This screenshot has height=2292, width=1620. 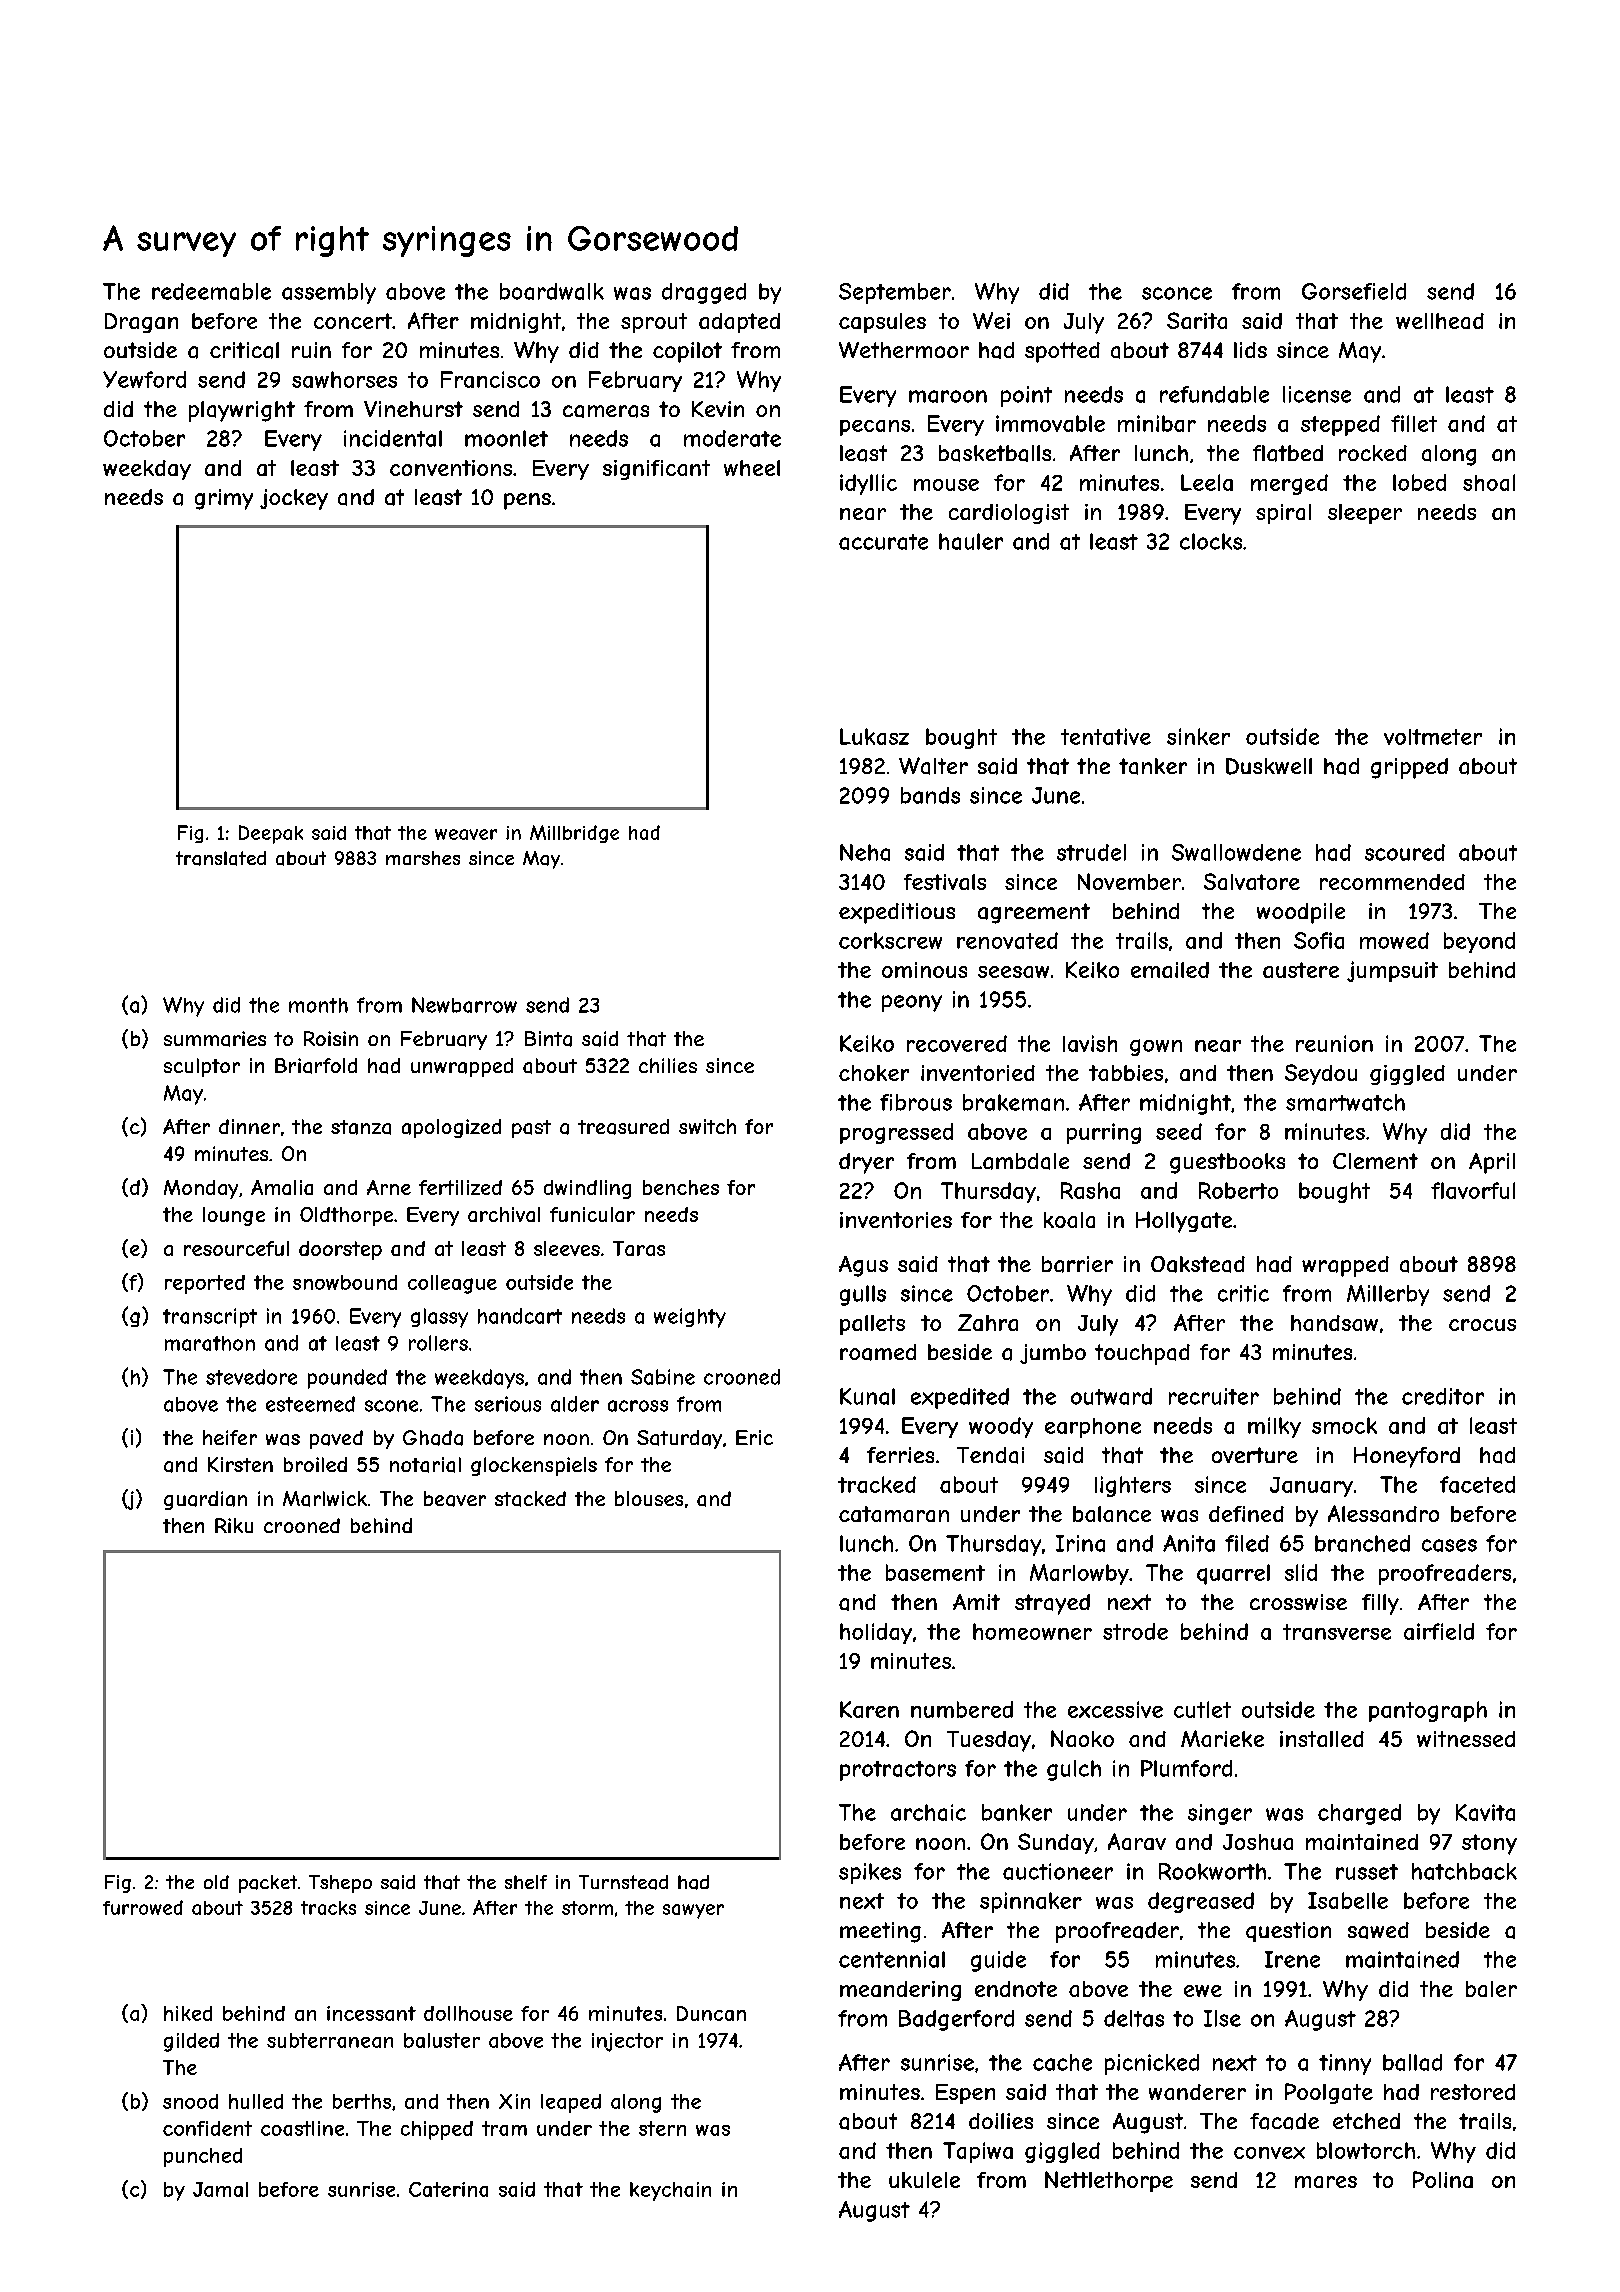 What do you see at coordinates (976, 1602) in the screenshot?
I see `Amit` at bounding box center [976, 1602].
